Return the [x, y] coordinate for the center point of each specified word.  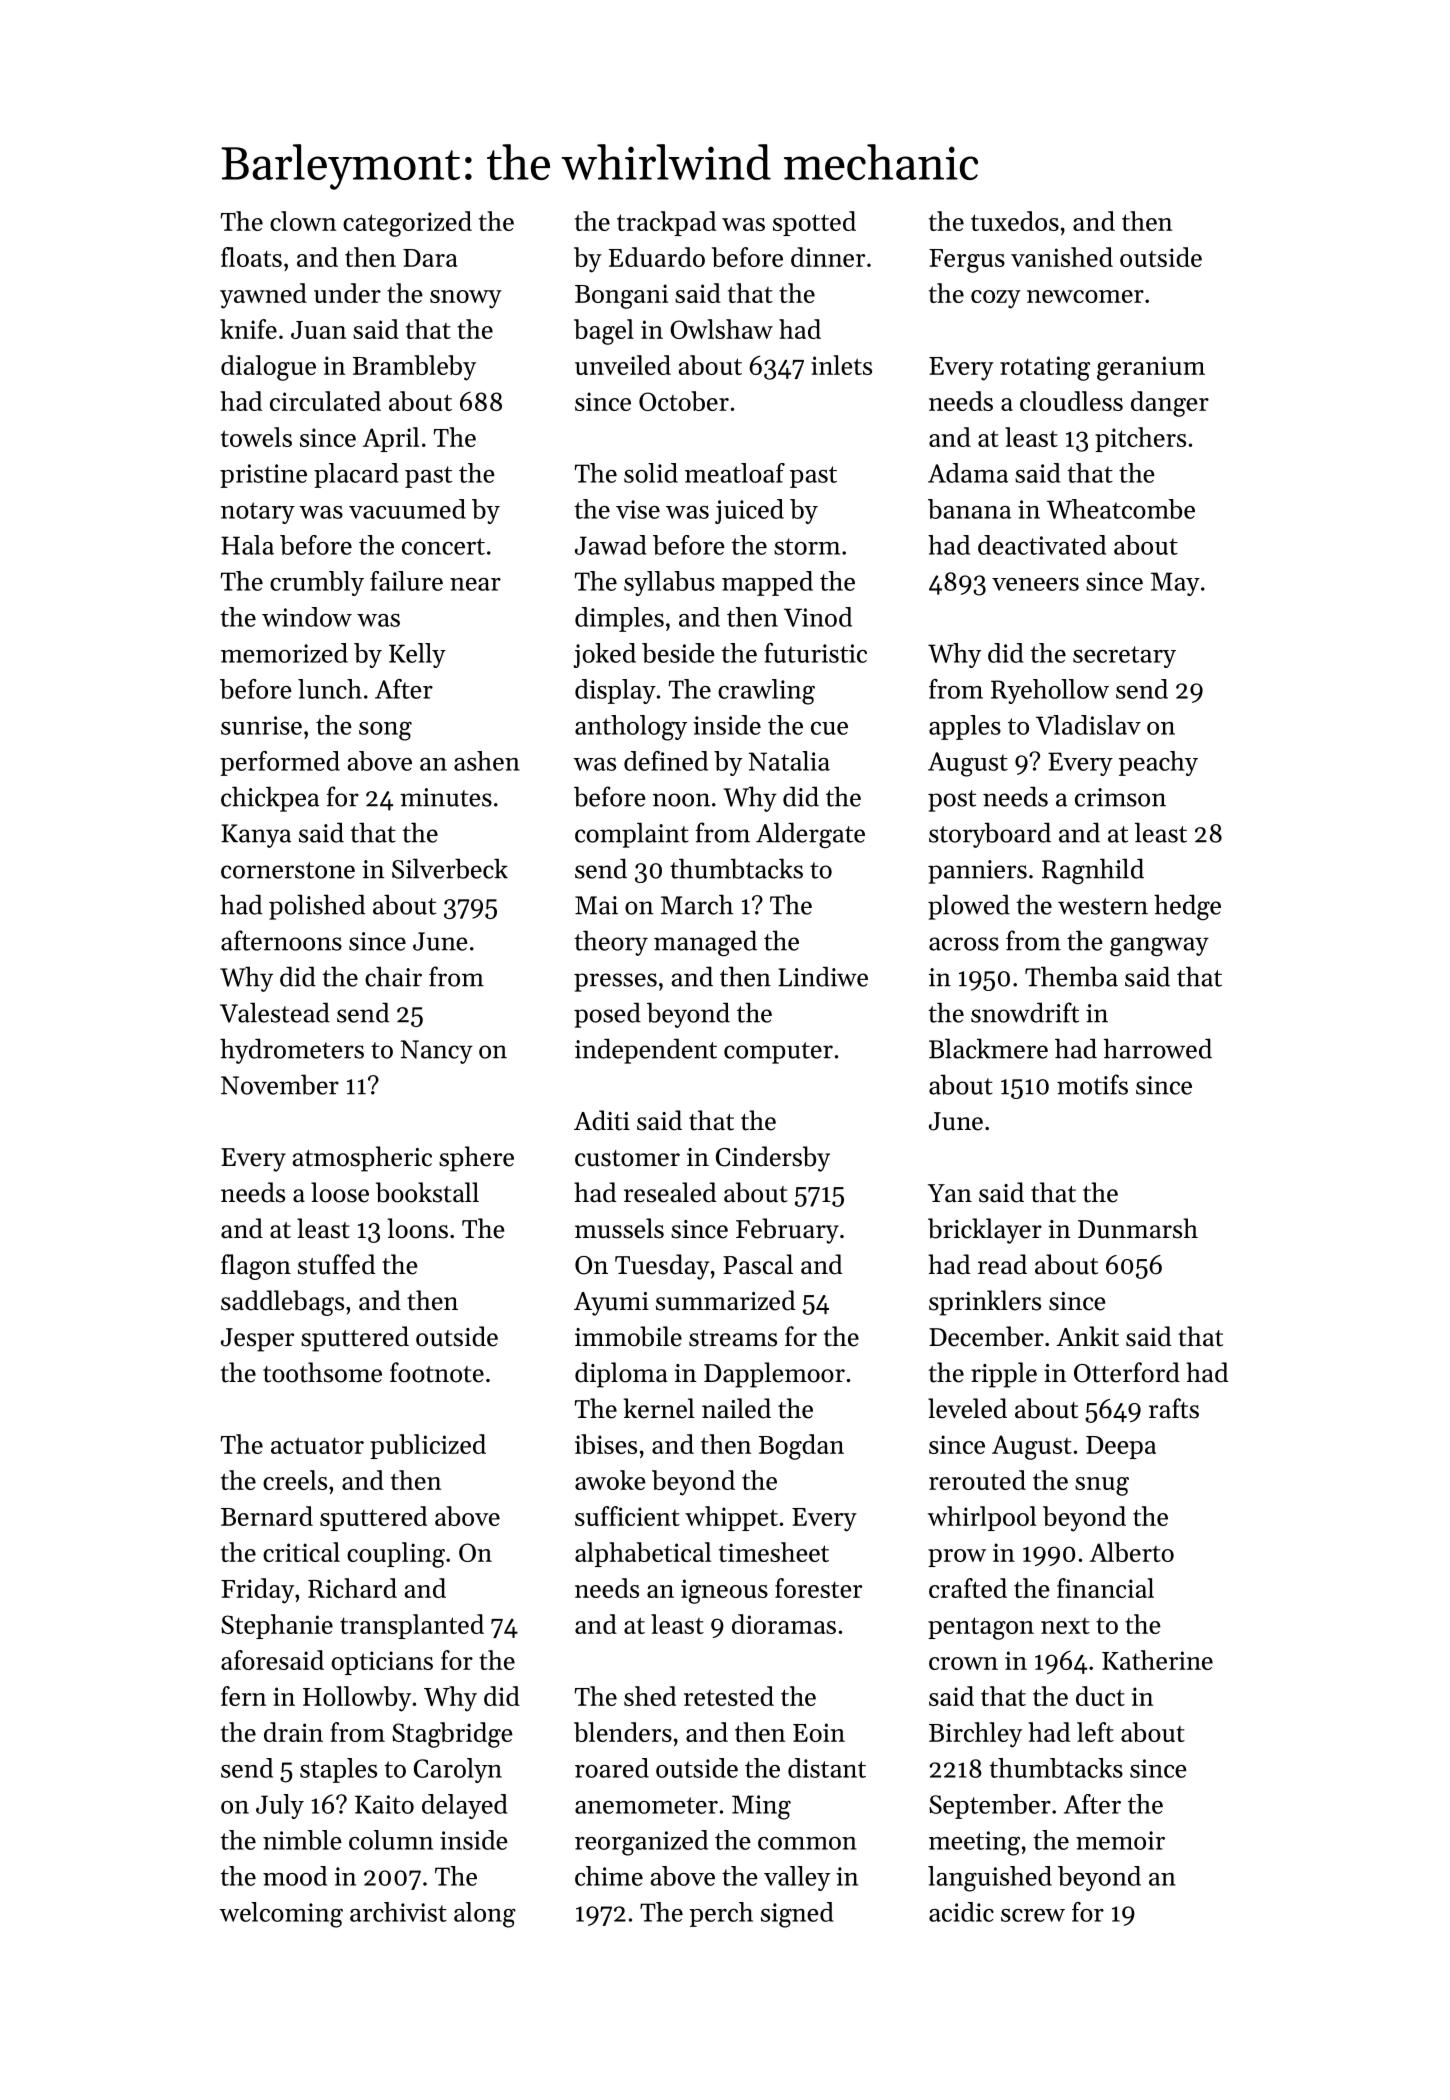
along [485, 1915]
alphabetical [643, 1554]
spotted [814, 223]
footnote [437, 1372]
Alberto [1132, 1552]
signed [797, 1915]
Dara [430, 258]
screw [1033, 1915]
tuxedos [1015, 221]
